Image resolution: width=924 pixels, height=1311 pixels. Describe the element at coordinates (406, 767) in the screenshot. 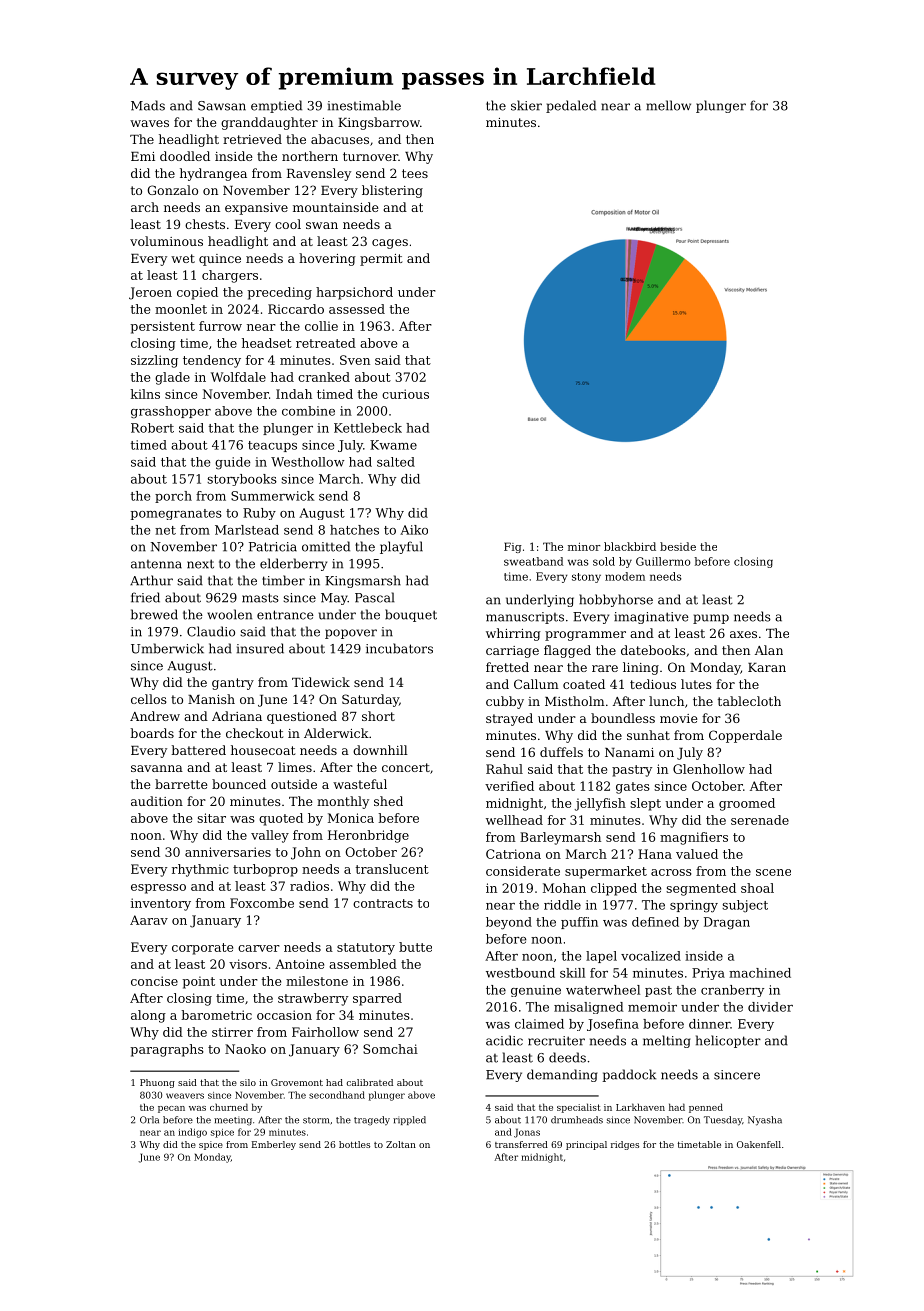

I see `concert` at that location.
